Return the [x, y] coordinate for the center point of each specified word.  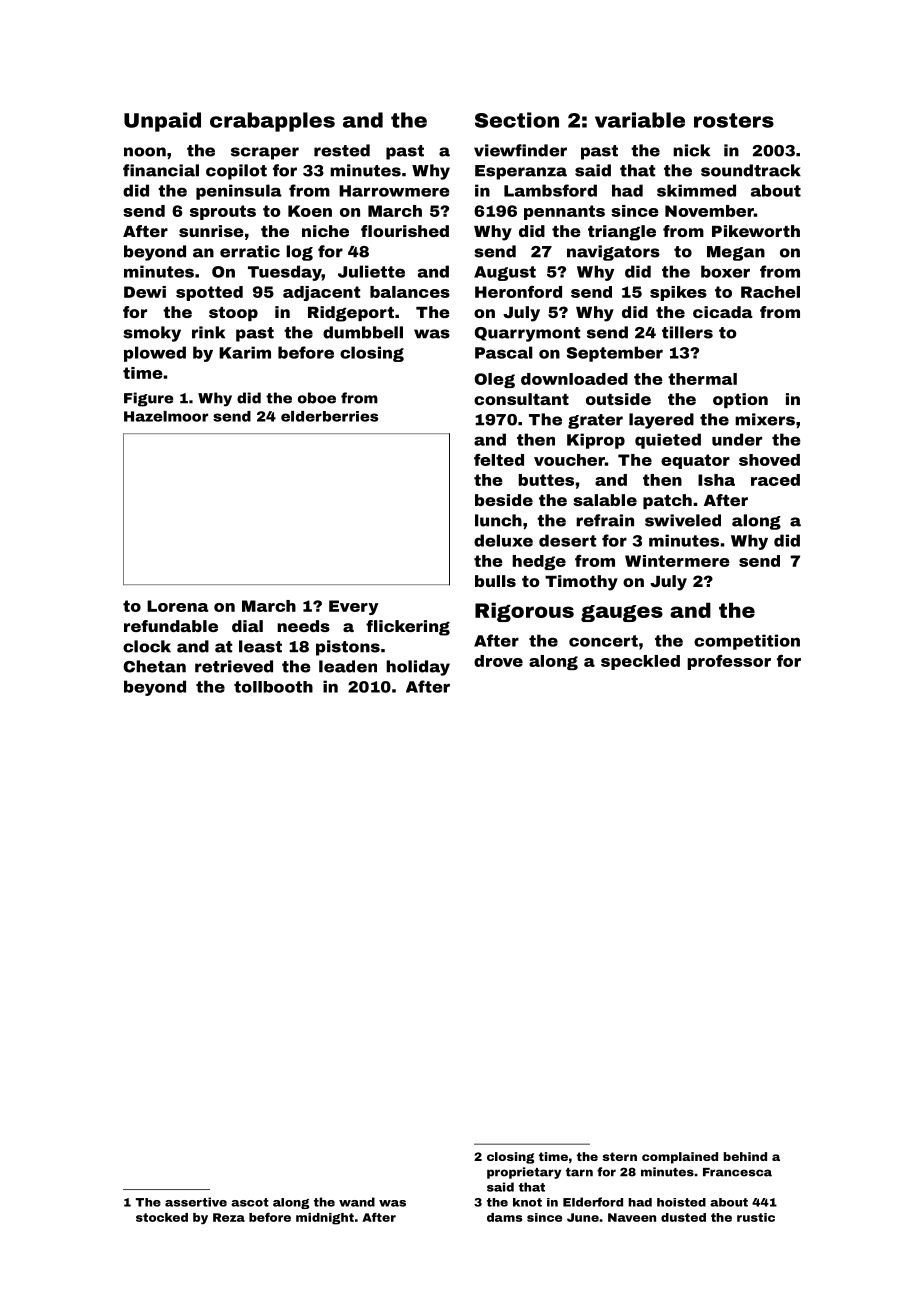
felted [499, 460]
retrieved [234, 666]
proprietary [524, 1173]
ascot [250, 1202]
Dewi [145, 292]
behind [745, 1156]
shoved [769, 460]
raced [775, 480]
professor [729, 662]
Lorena [178, 606]
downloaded [574, 379]
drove [498, 661]
